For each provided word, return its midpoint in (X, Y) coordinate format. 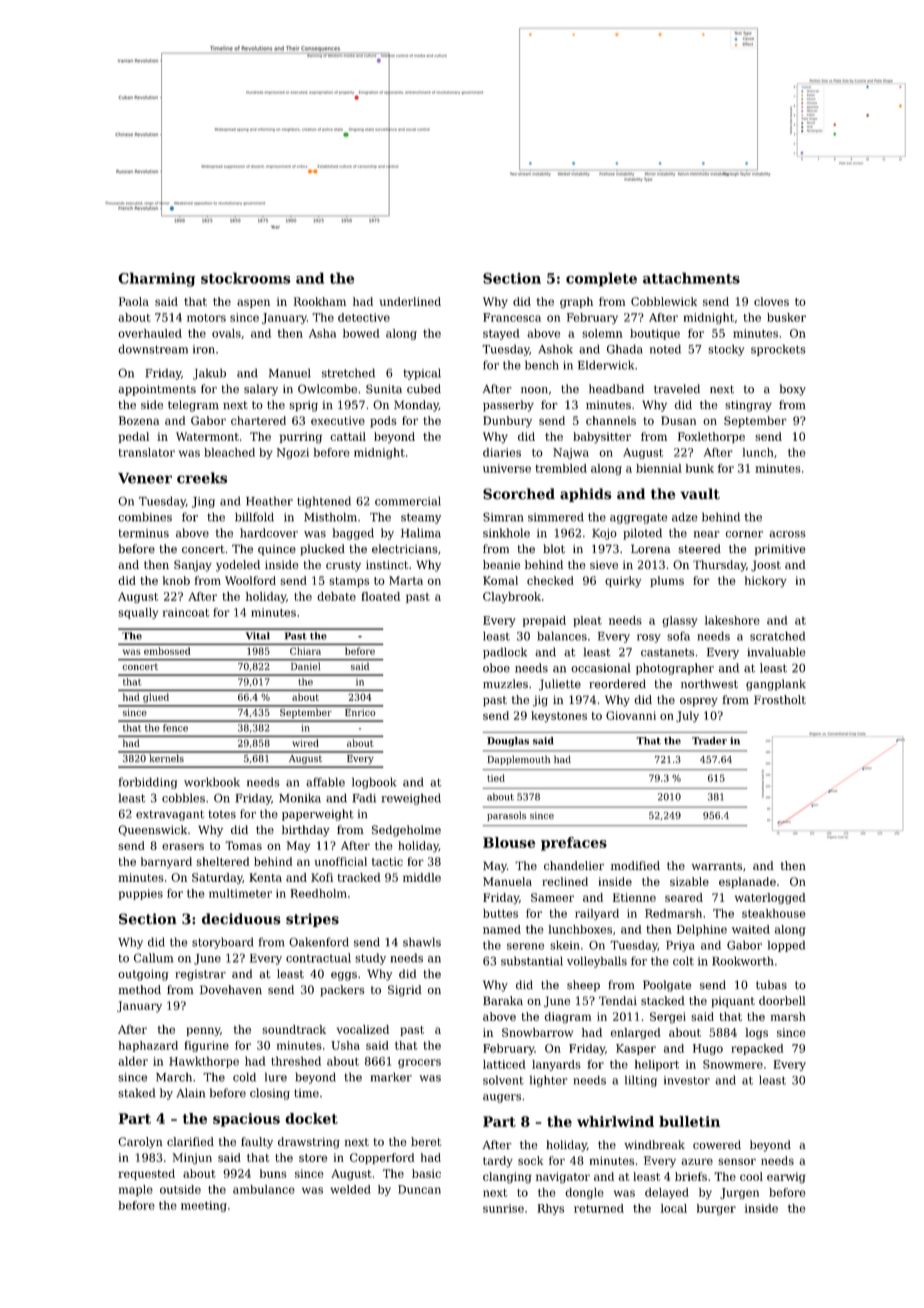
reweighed (411, 799)
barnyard (166, 863)
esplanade (747, 882)
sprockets (778, 350)
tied (496, 778)
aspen (253, 303)
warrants (717, 866)
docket (311, 1118)
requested (146, 1174)
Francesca (512, 317)
